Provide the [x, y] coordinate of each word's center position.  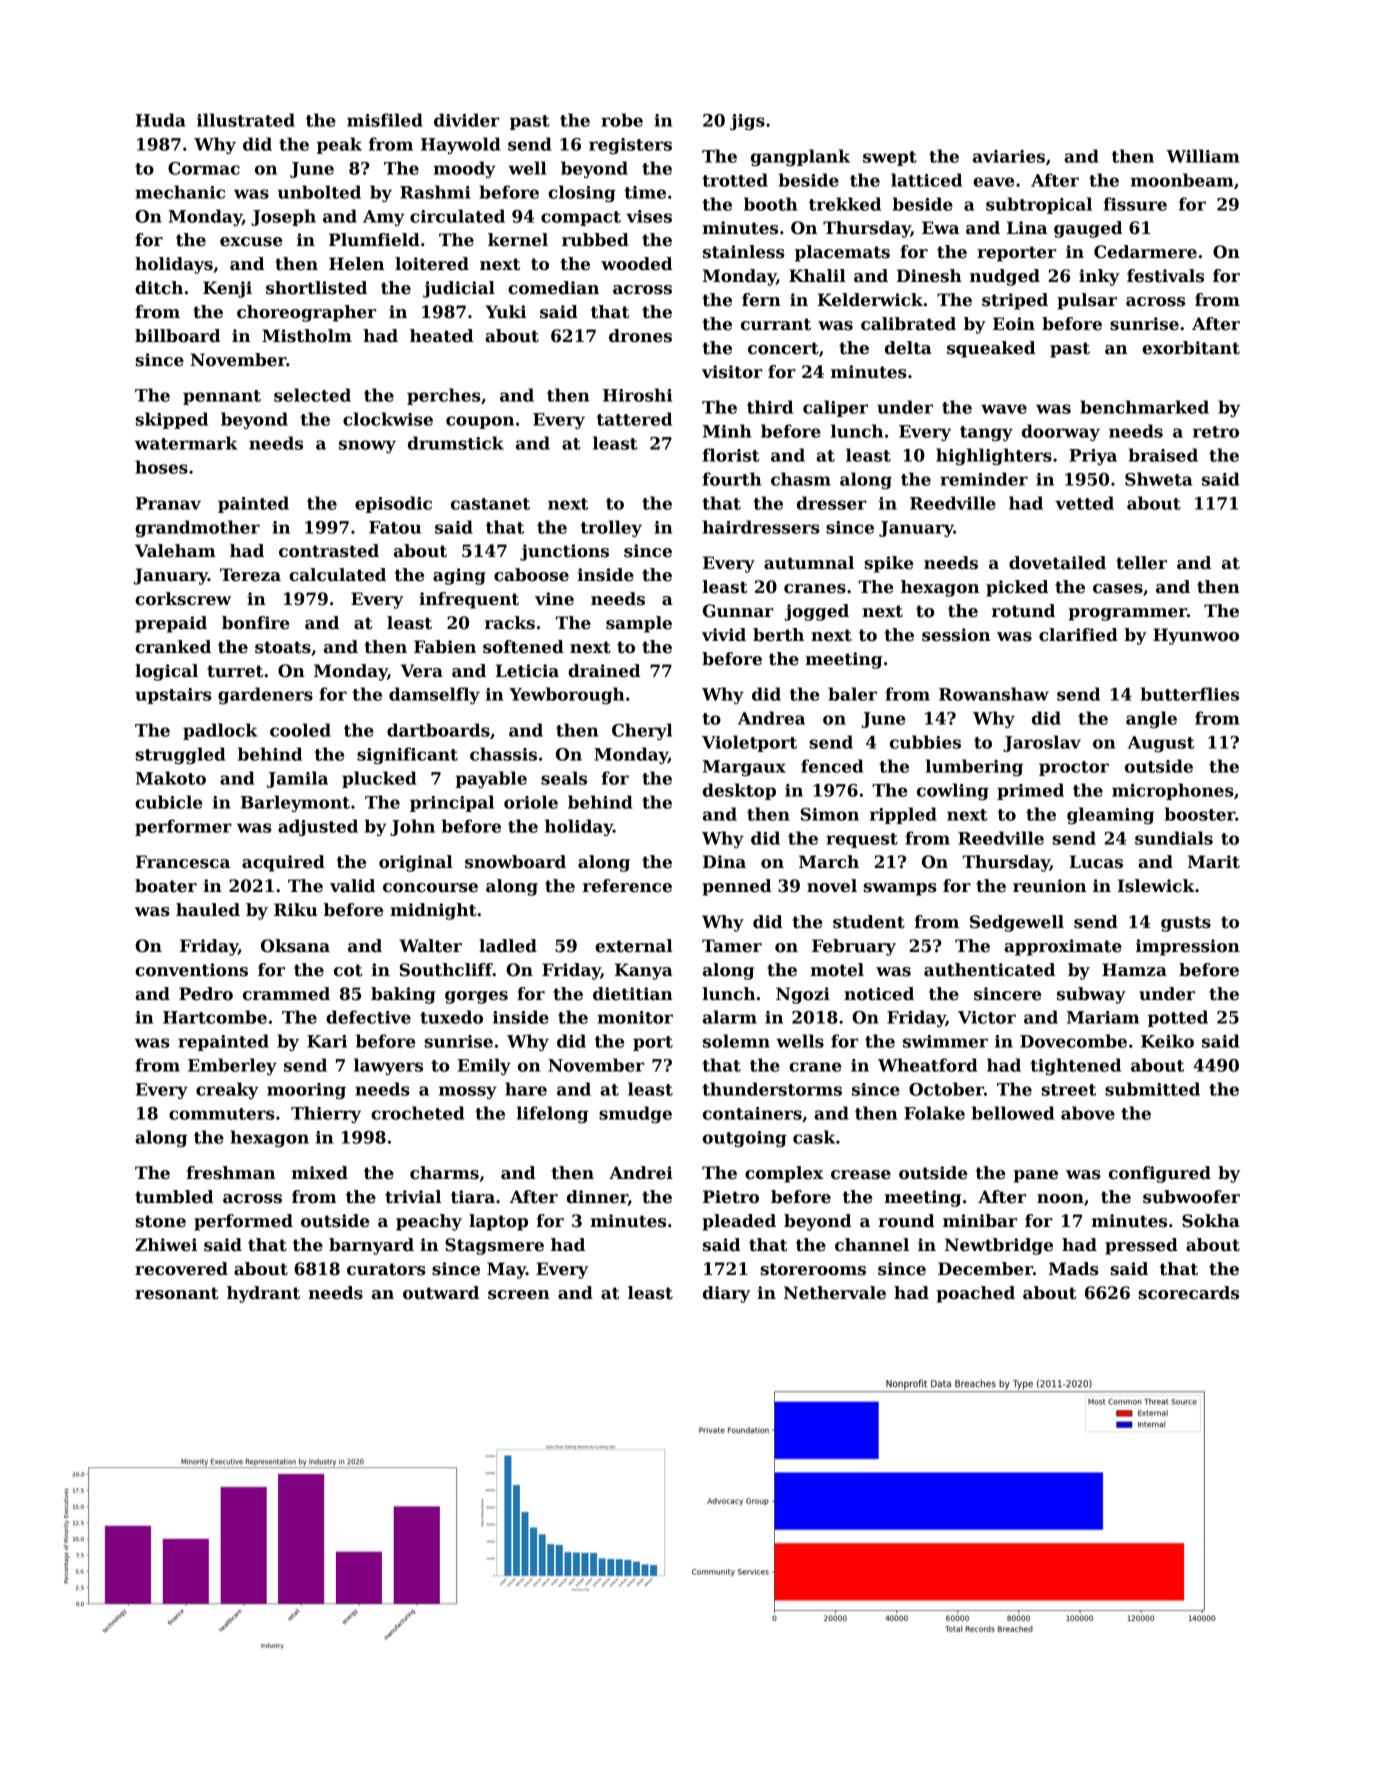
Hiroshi [637, 395]
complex [784, 1174]
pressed [1141, 1246]
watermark [186, 443]
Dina [724, 862]
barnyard [371, 1246]
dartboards [438, 730]
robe [622, 120]
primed [1030, 791]
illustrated [246, 120]
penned [736, 887]
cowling [953, 791]
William [1203, 156]
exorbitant [1191, 348]
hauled [208, 910]
